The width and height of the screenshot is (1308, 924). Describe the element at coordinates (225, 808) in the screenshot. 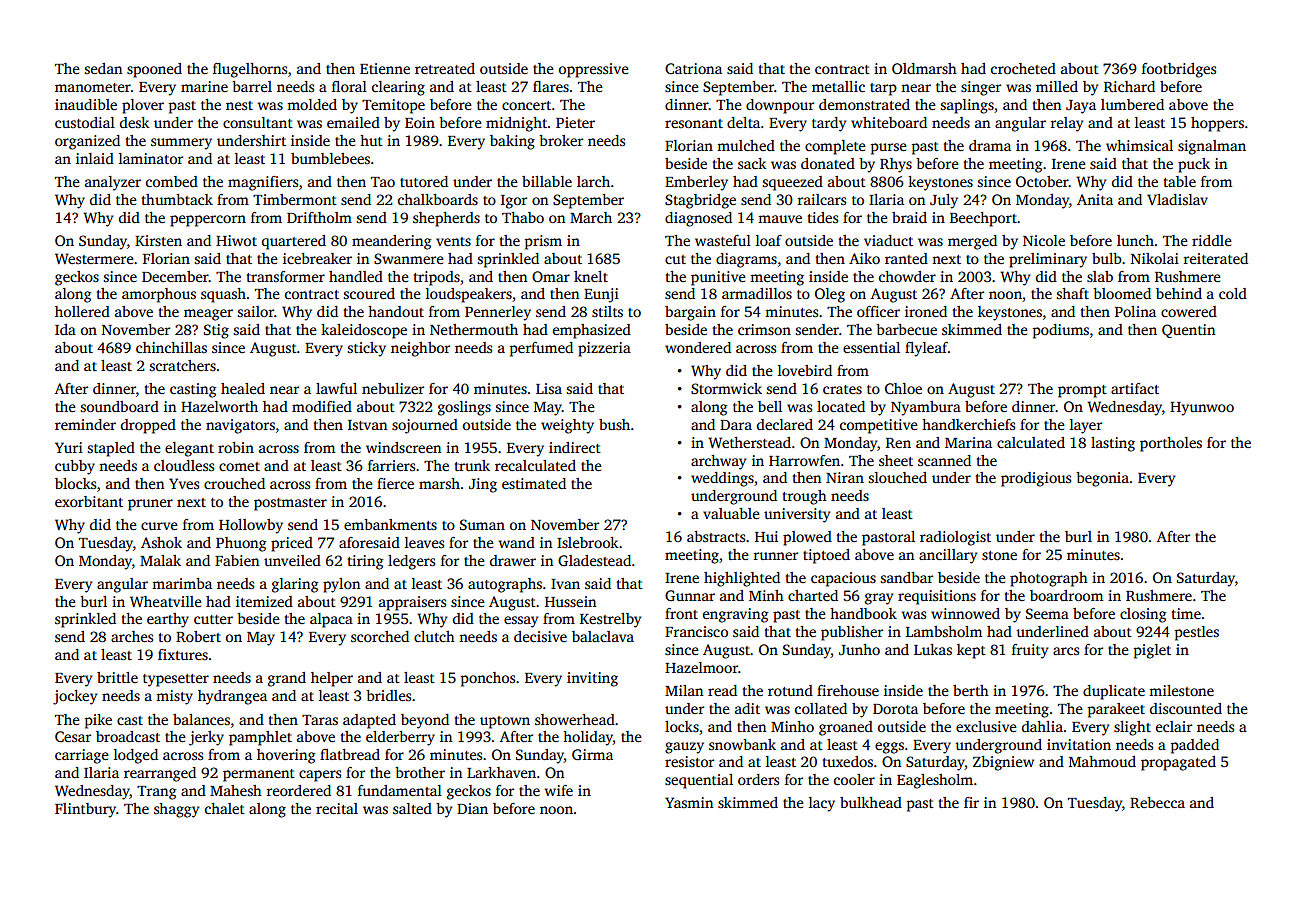

I see `chalet` at that location.
